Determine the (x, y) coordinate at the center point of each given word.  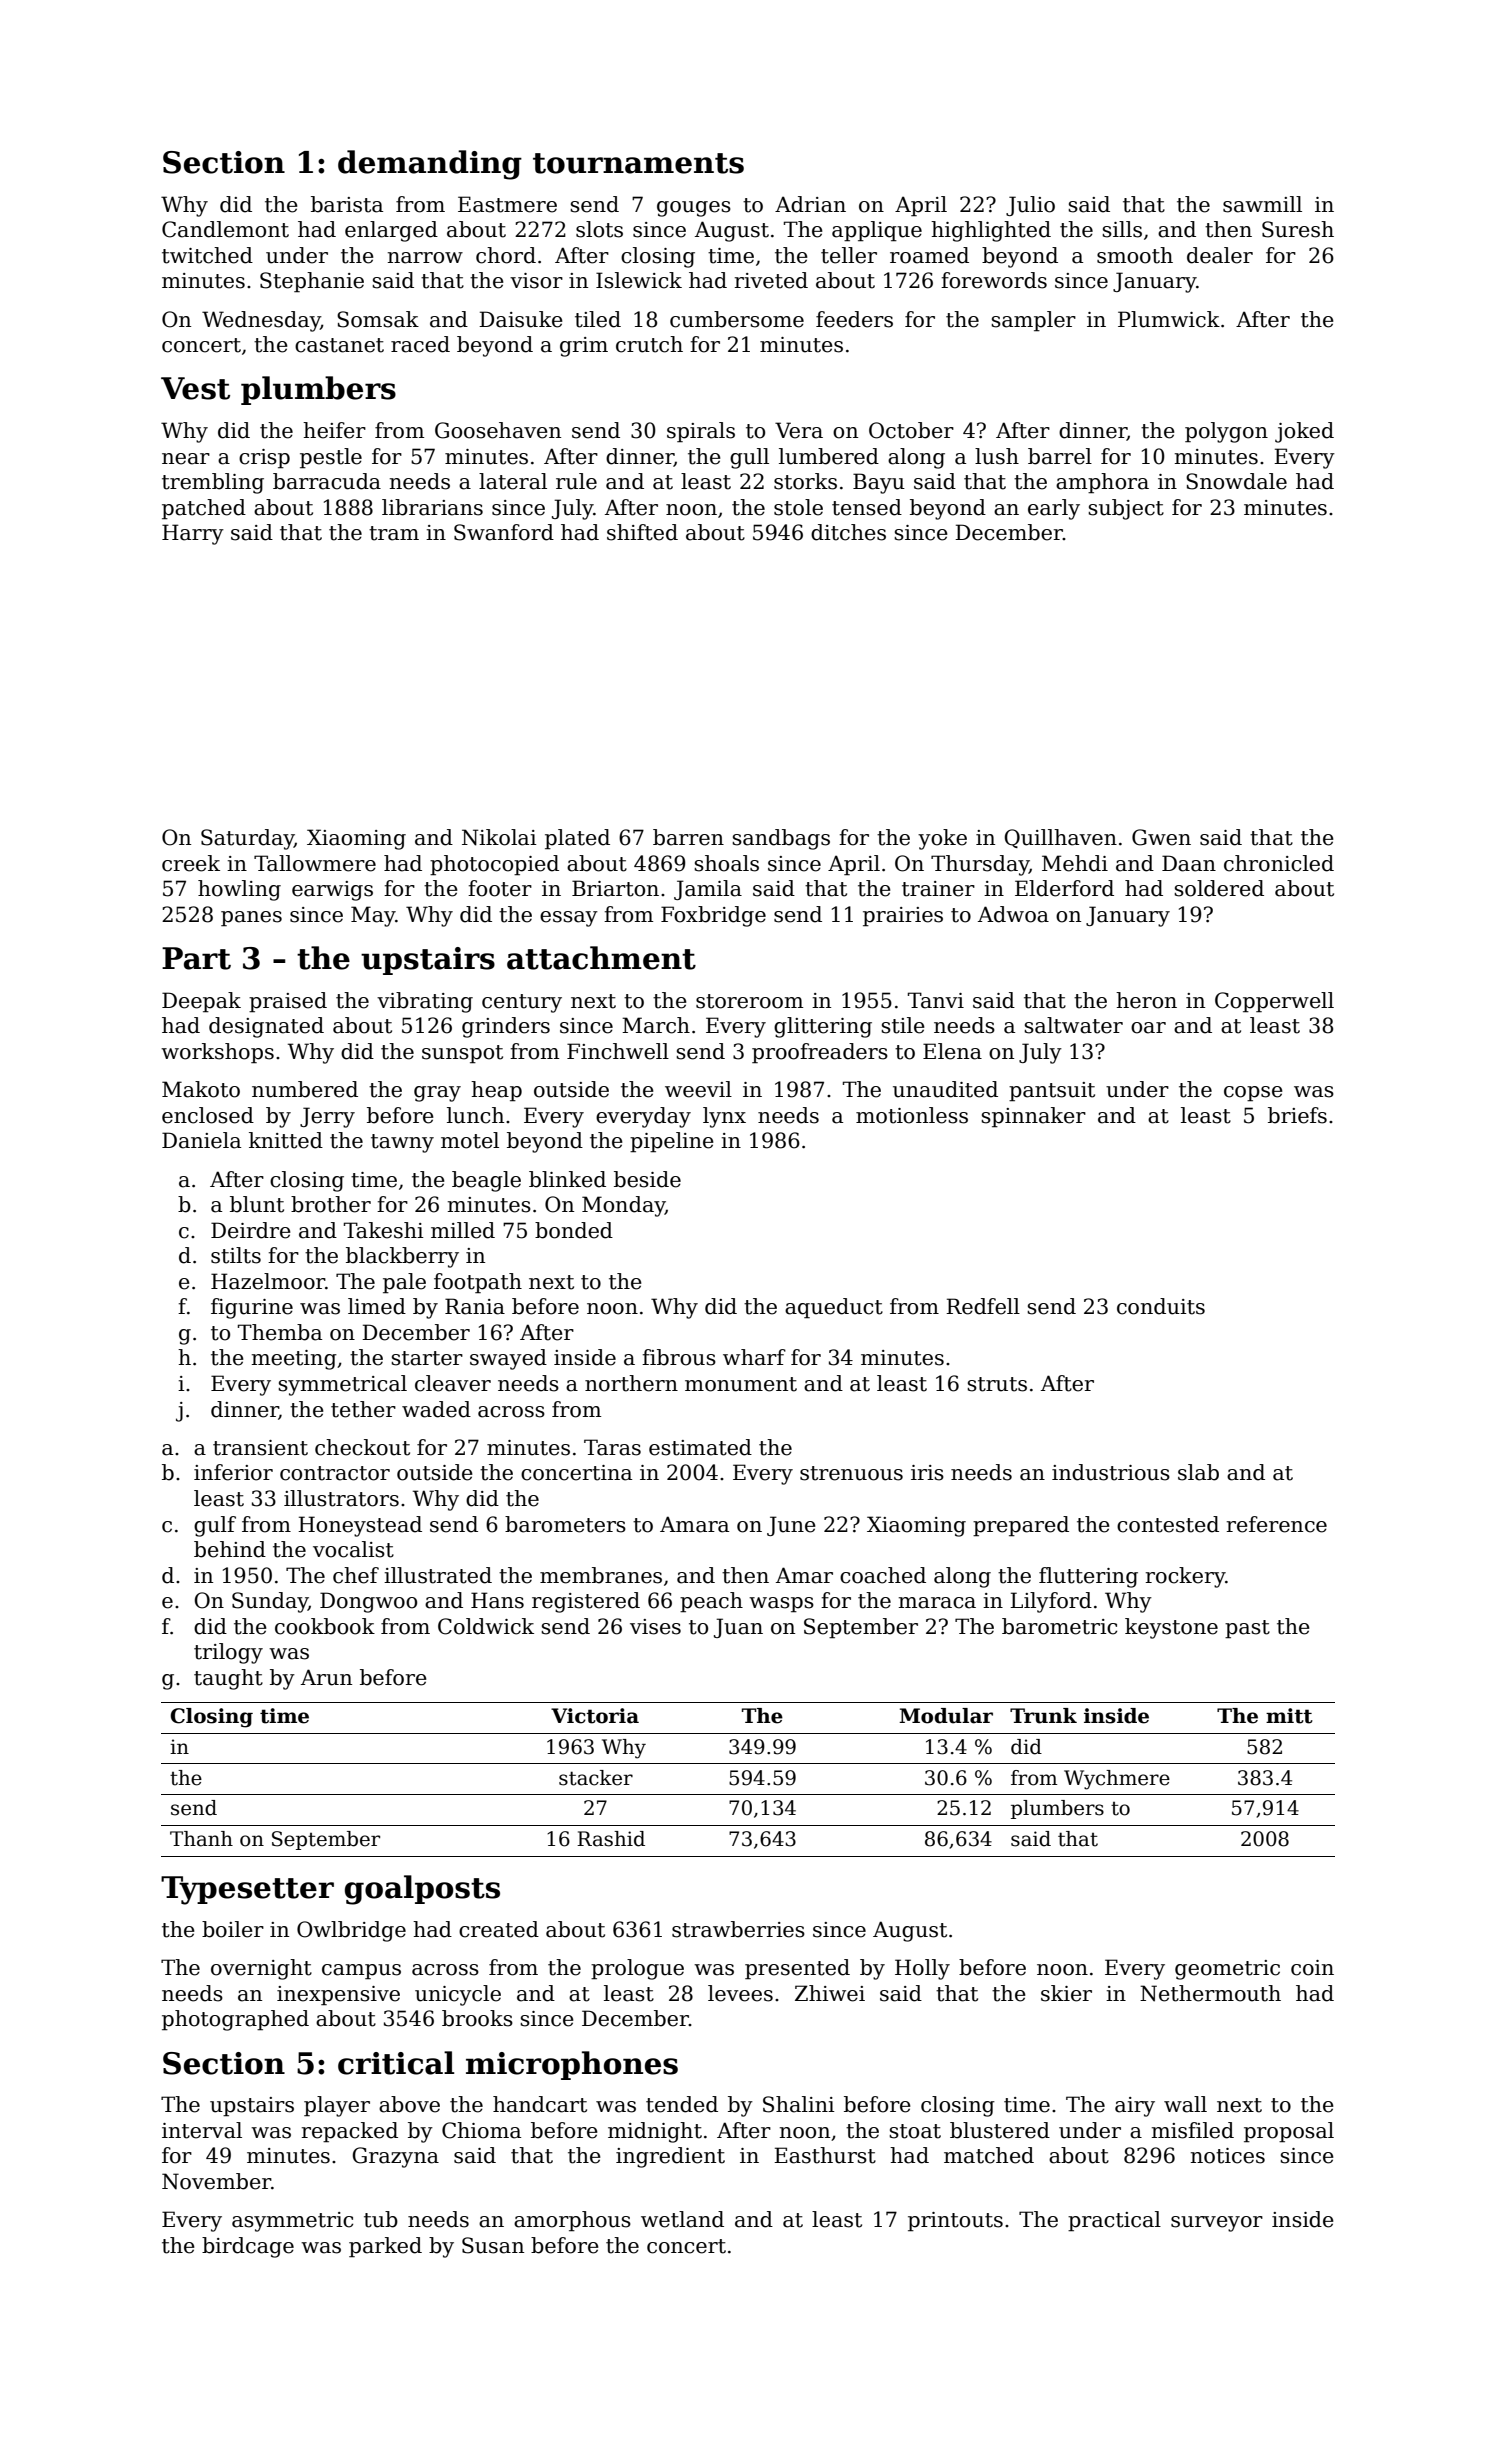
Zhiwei (830, 1993)
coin (1312, 1968)
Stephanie (312, 282)
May (373, 916)
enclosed (208, 1115)
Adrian (810, 204)
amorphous (572, 2221)
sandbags (781, 839)
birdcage (248, 2247)
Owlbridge (351, 1931)
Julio (1030, 206)
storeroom (749, 1001)
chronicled (1279, 863)
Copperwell (1274, 1002)
